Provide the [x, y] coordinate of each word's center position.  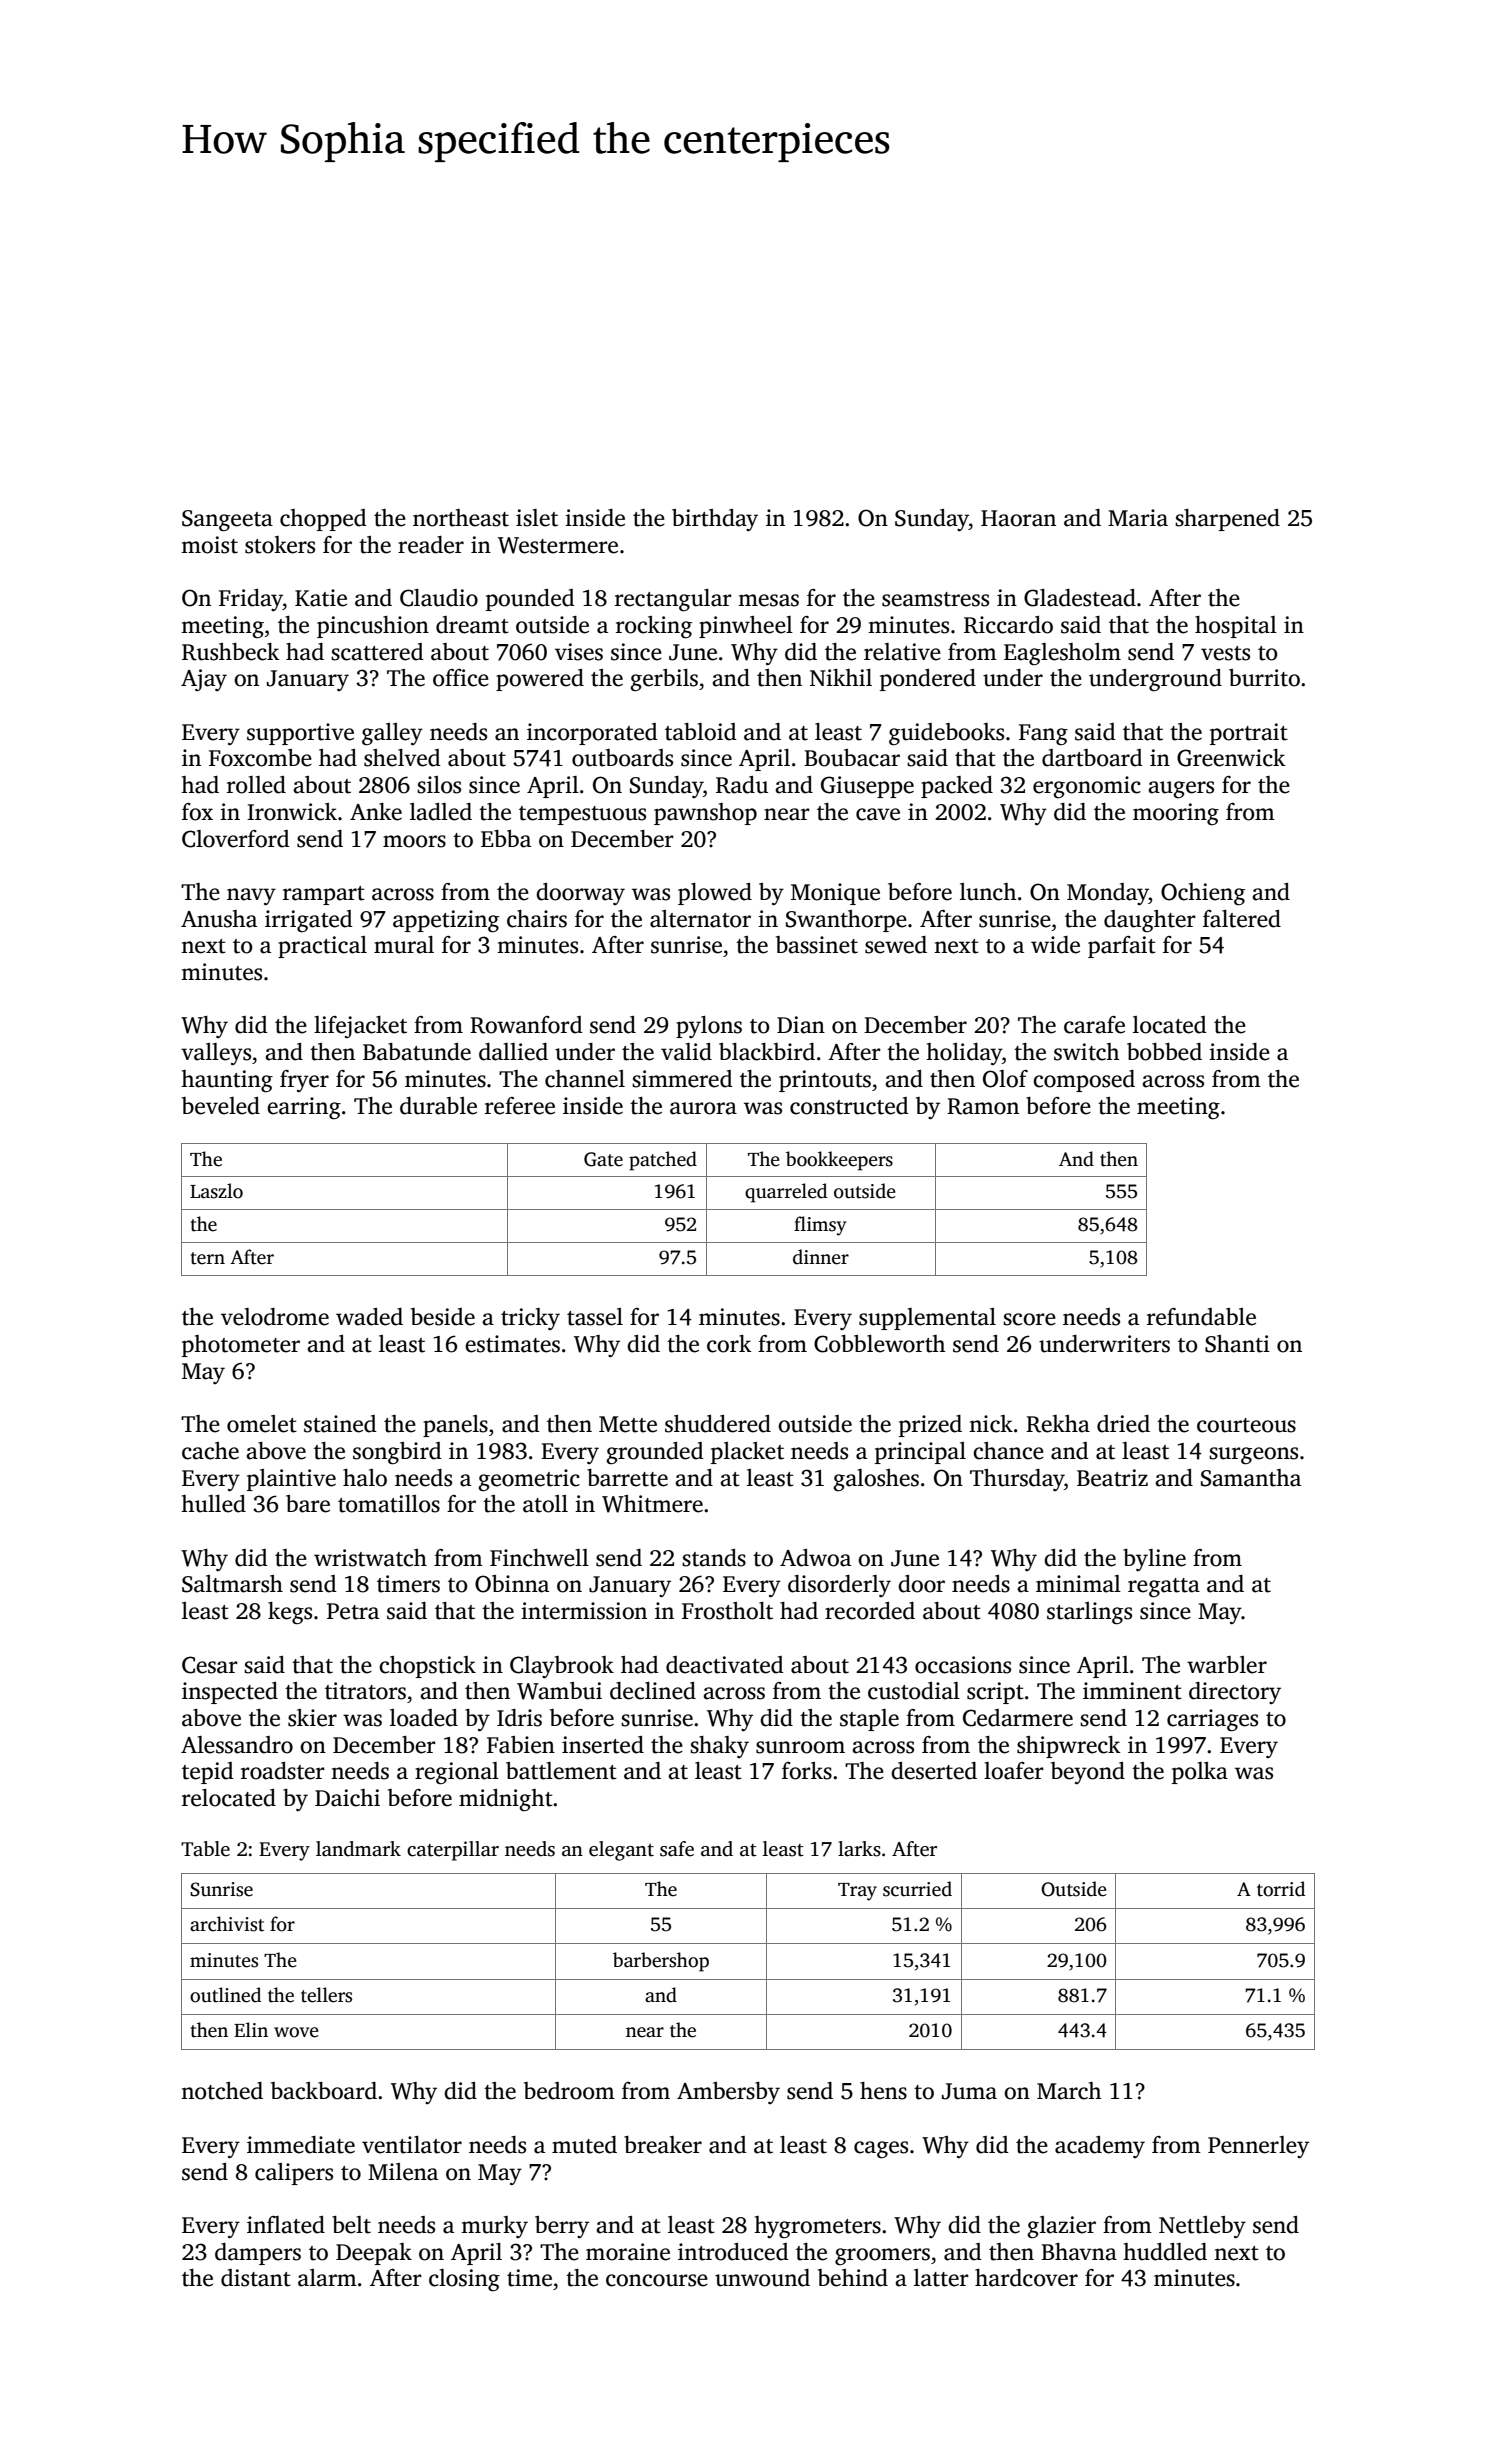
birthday [715, 520]
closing [464, 2280]
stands [714, 1558]
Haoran [1018, 518]
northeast [461, 518]
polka [1200, 1773]
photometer [241, 1346]
